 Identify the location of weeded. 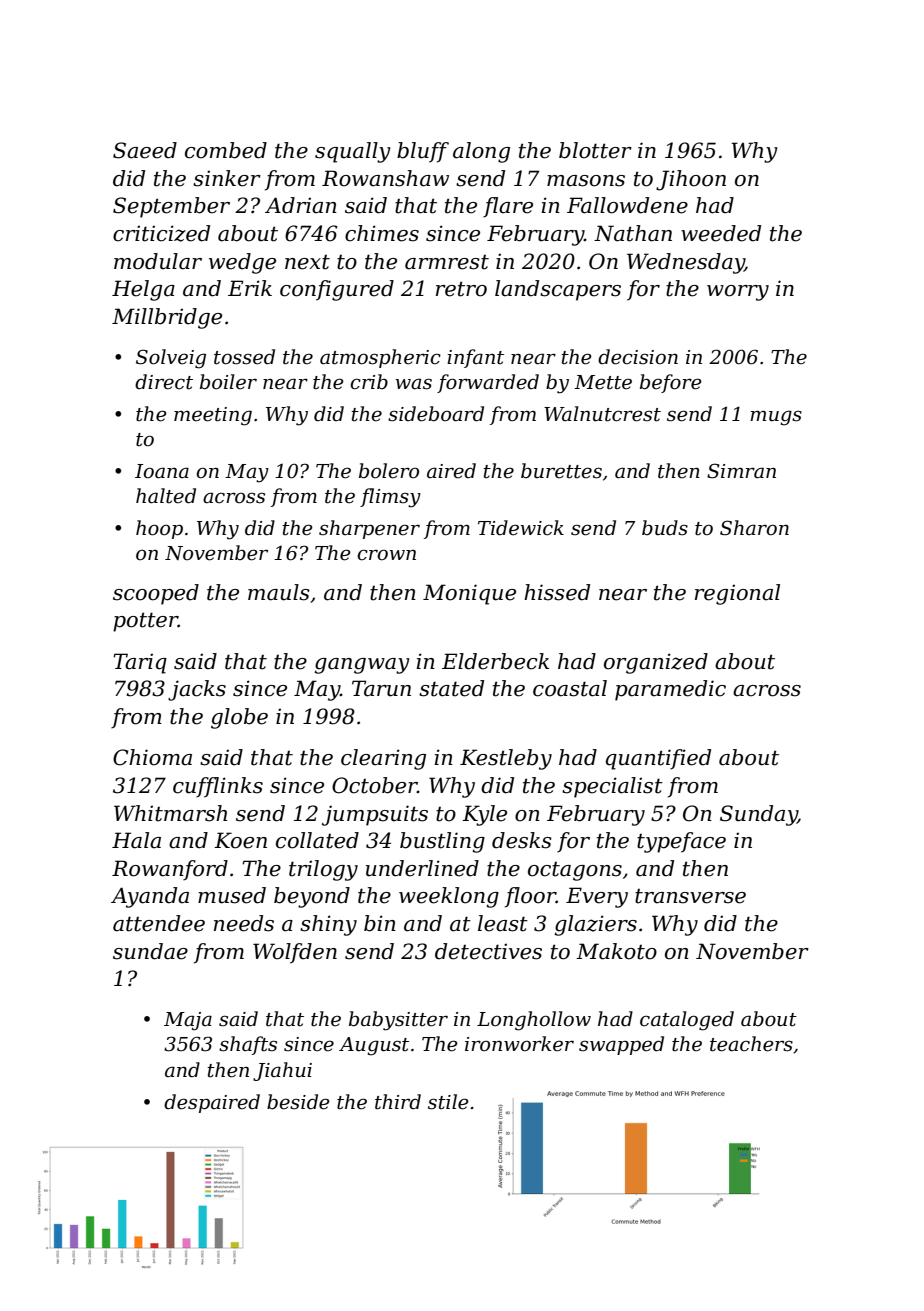
(721, 233).
